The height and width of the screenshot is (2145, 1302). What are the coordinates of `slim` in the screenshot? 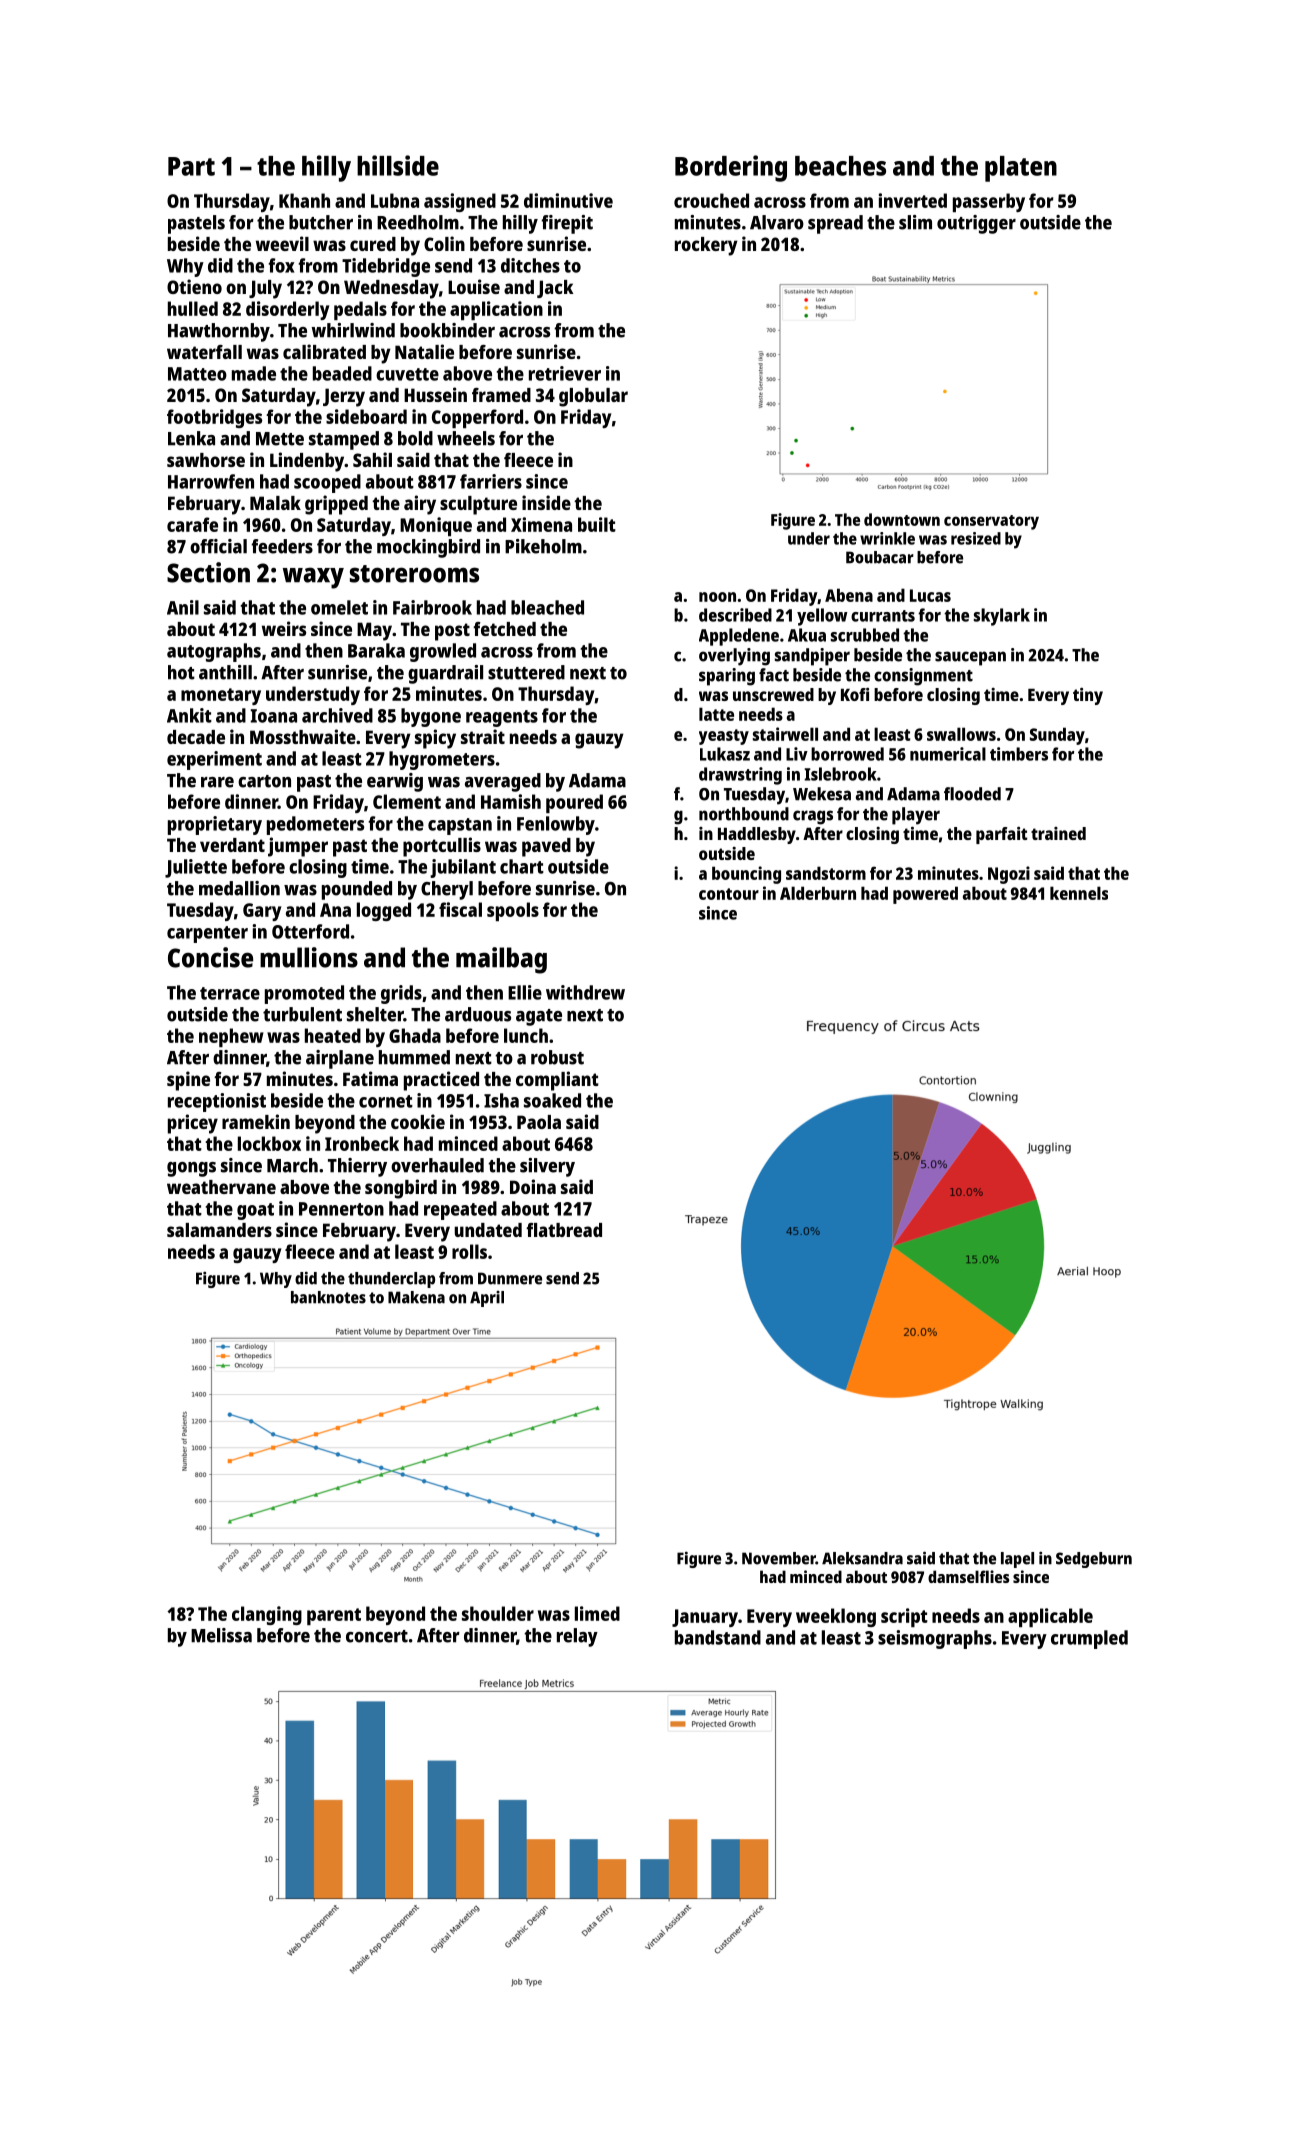 It's located at (915, 222).
